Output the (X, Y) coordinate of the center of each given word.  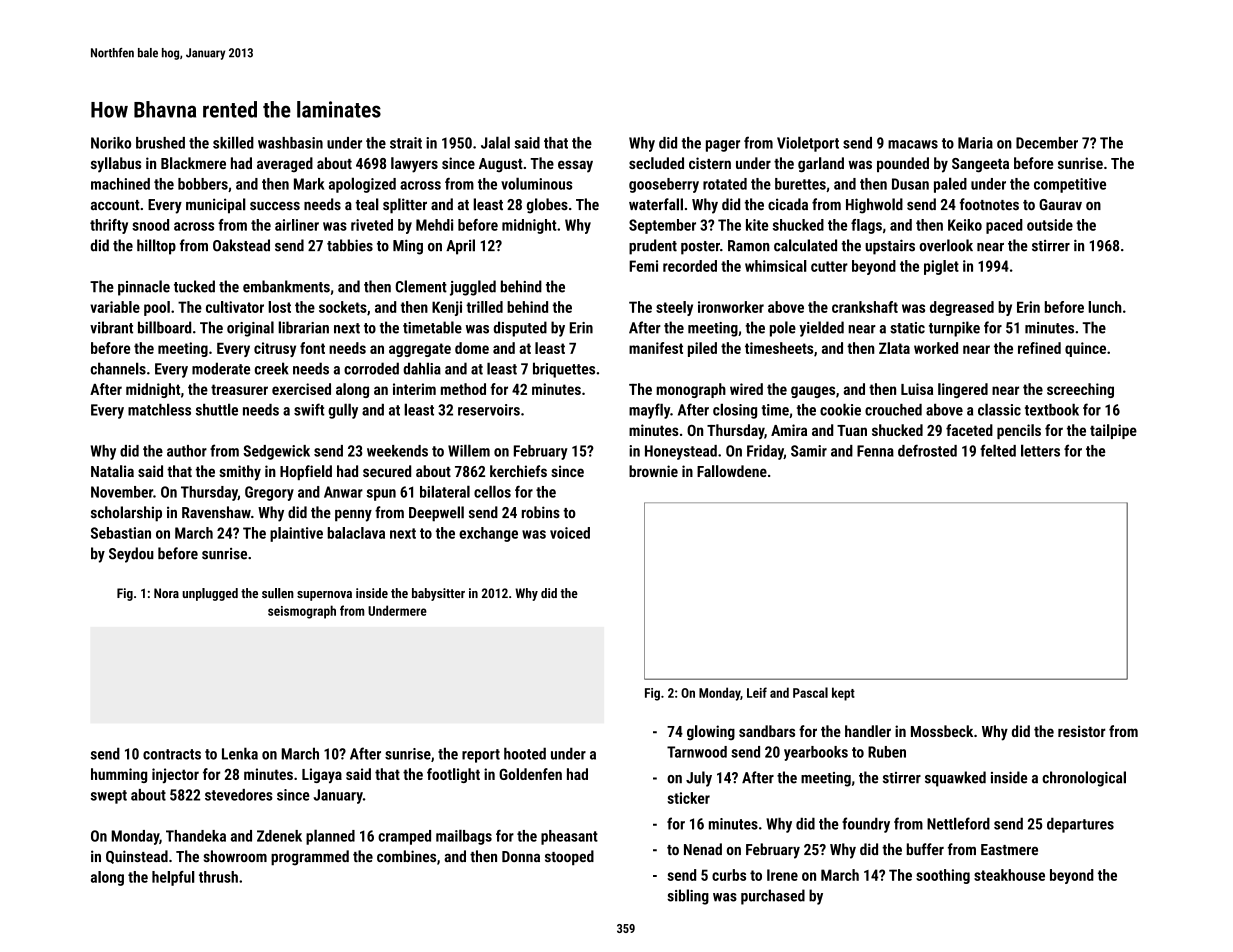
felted (998, 450)
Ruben (887, 752)
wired (746, 389)
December (1047, 143)
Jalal (495, 142)
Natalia (112, 471)
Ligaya (322, 775)
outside (1050, 225)
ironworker (731, 307)
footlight (453, 775)
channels (118, 368)
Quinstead (137, 857)
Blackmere (193, 163)
